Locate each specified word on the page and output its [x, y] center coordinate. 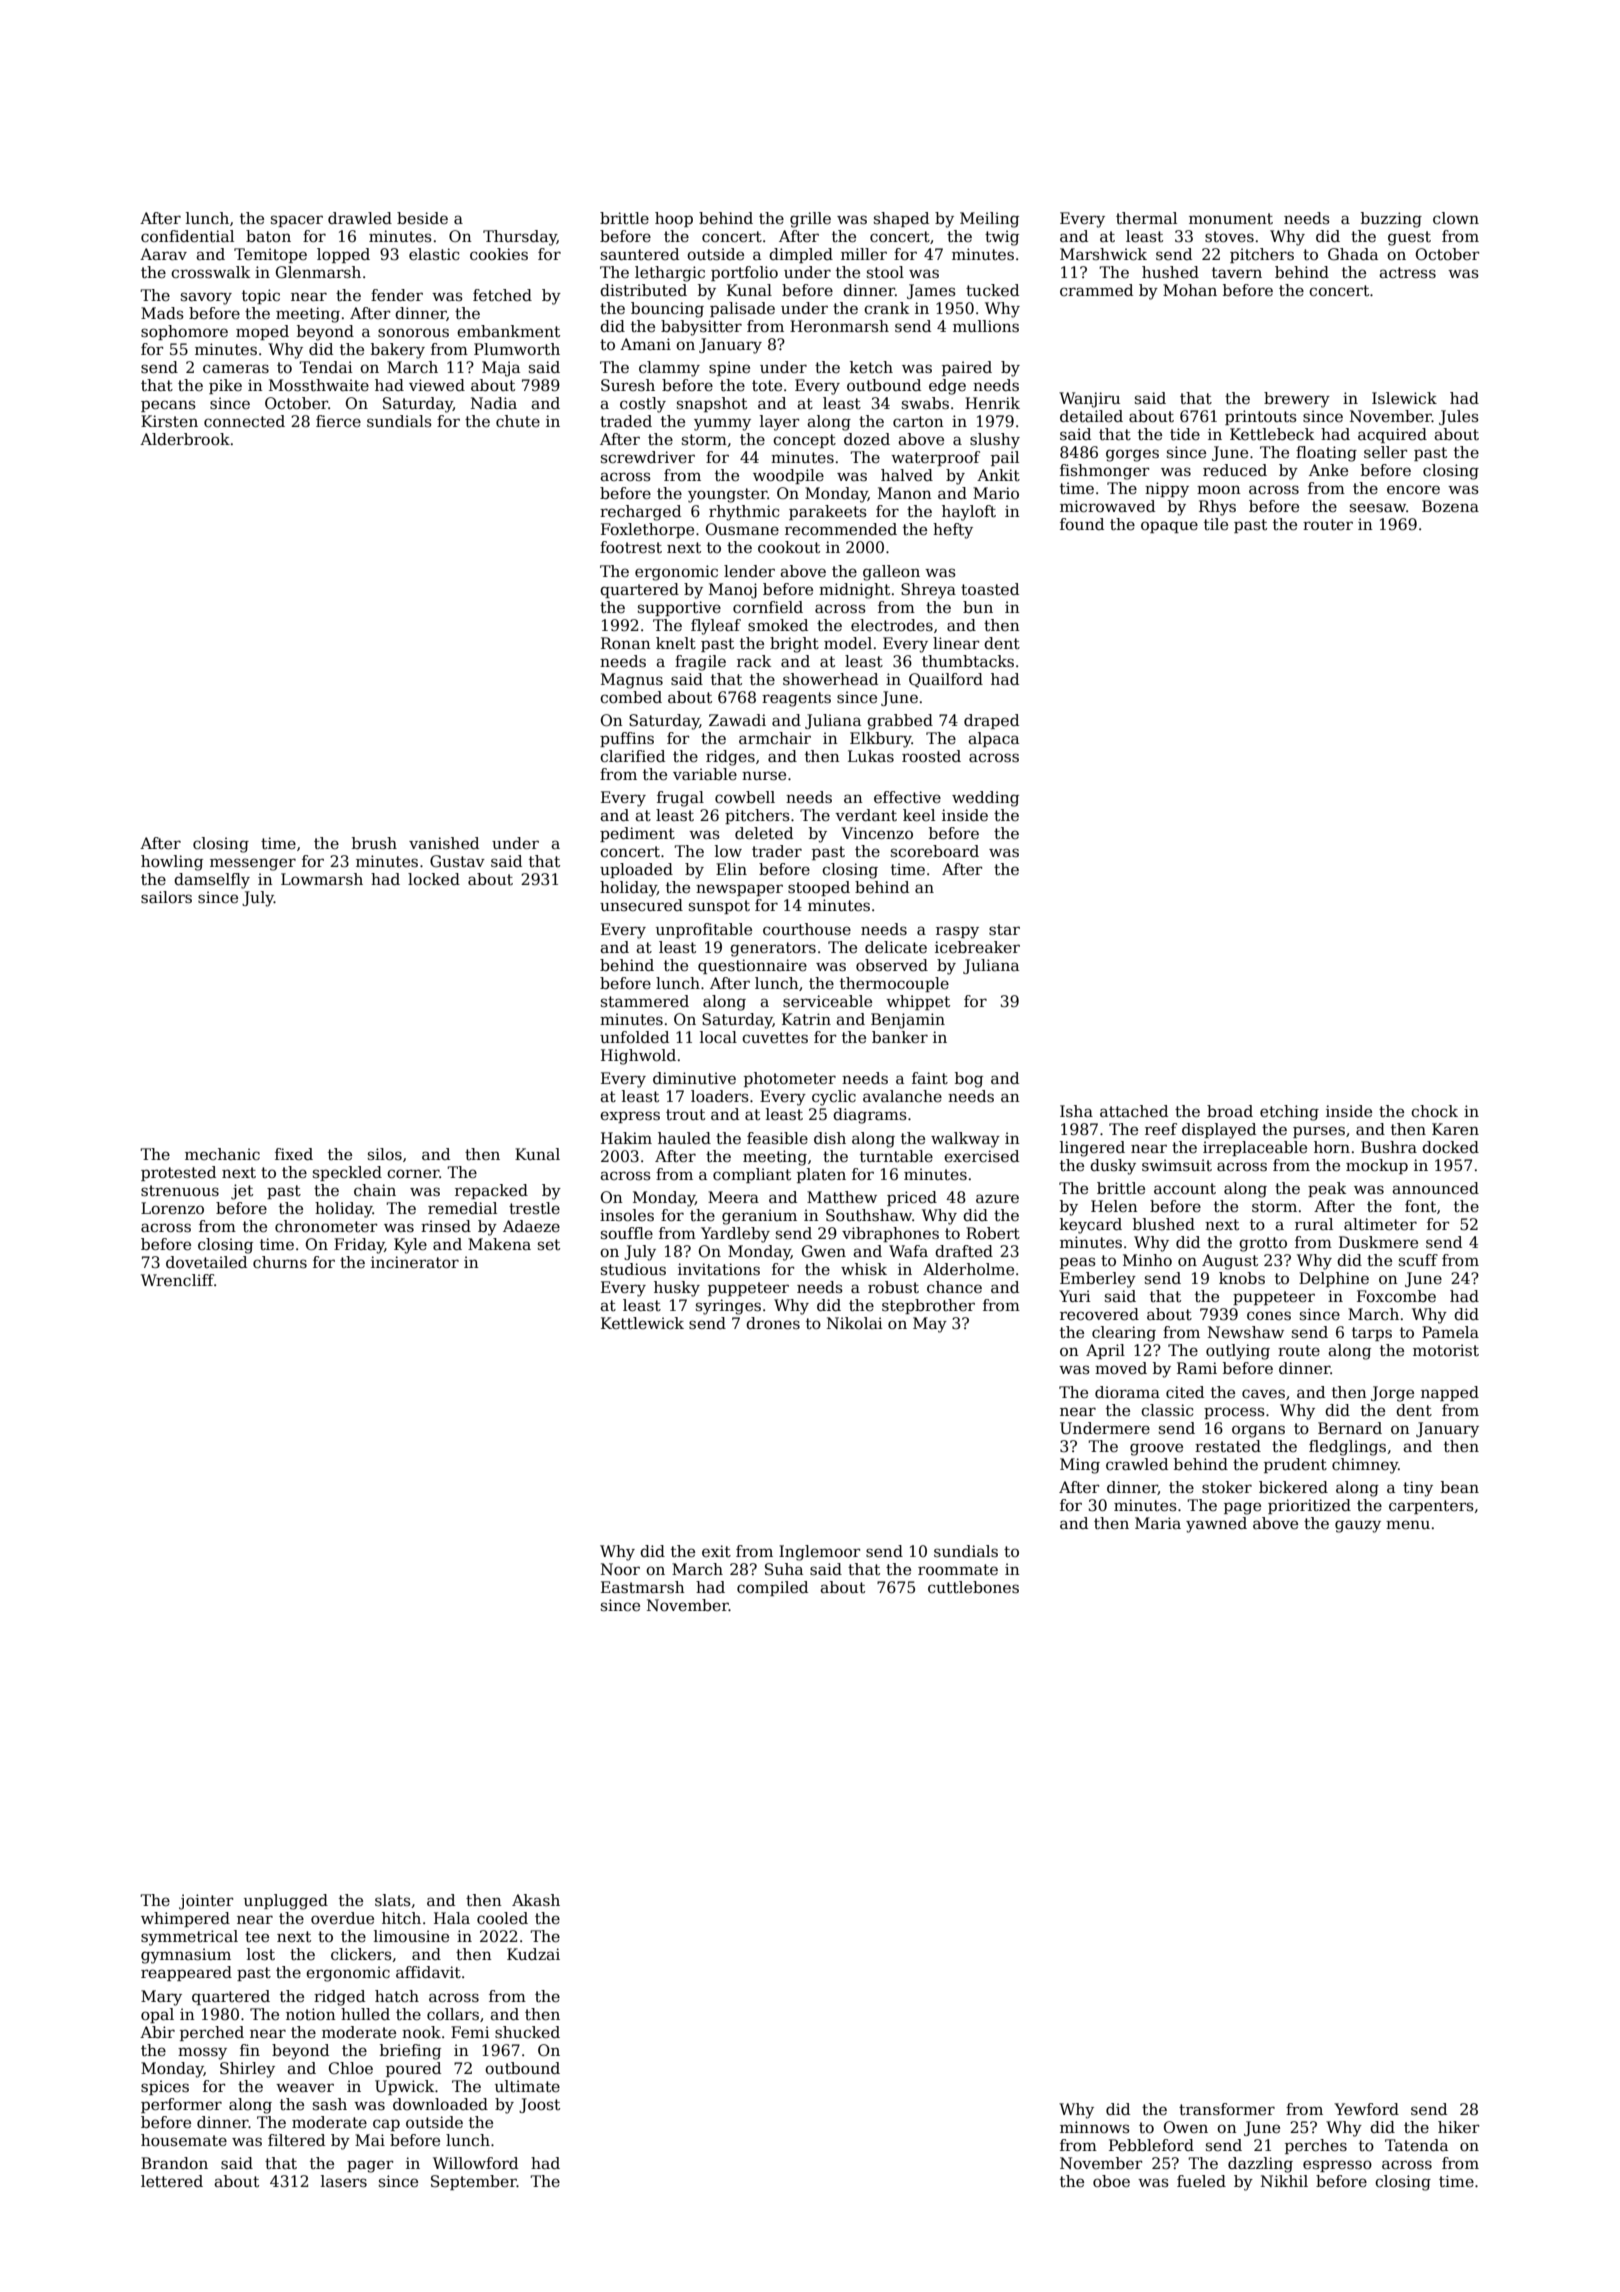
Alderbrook [185, 439]
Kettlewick [642, 1323]
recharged [640, 513]
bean [1460, 1487]
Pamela [1450, 1332]
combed [631, 697]
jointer [206, 1902]
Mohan [1190, 290]
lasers [344, 2181]
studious [633, 1269]
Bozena [1450, 506]
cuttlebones [973, 1587]
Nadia [494, 403]
